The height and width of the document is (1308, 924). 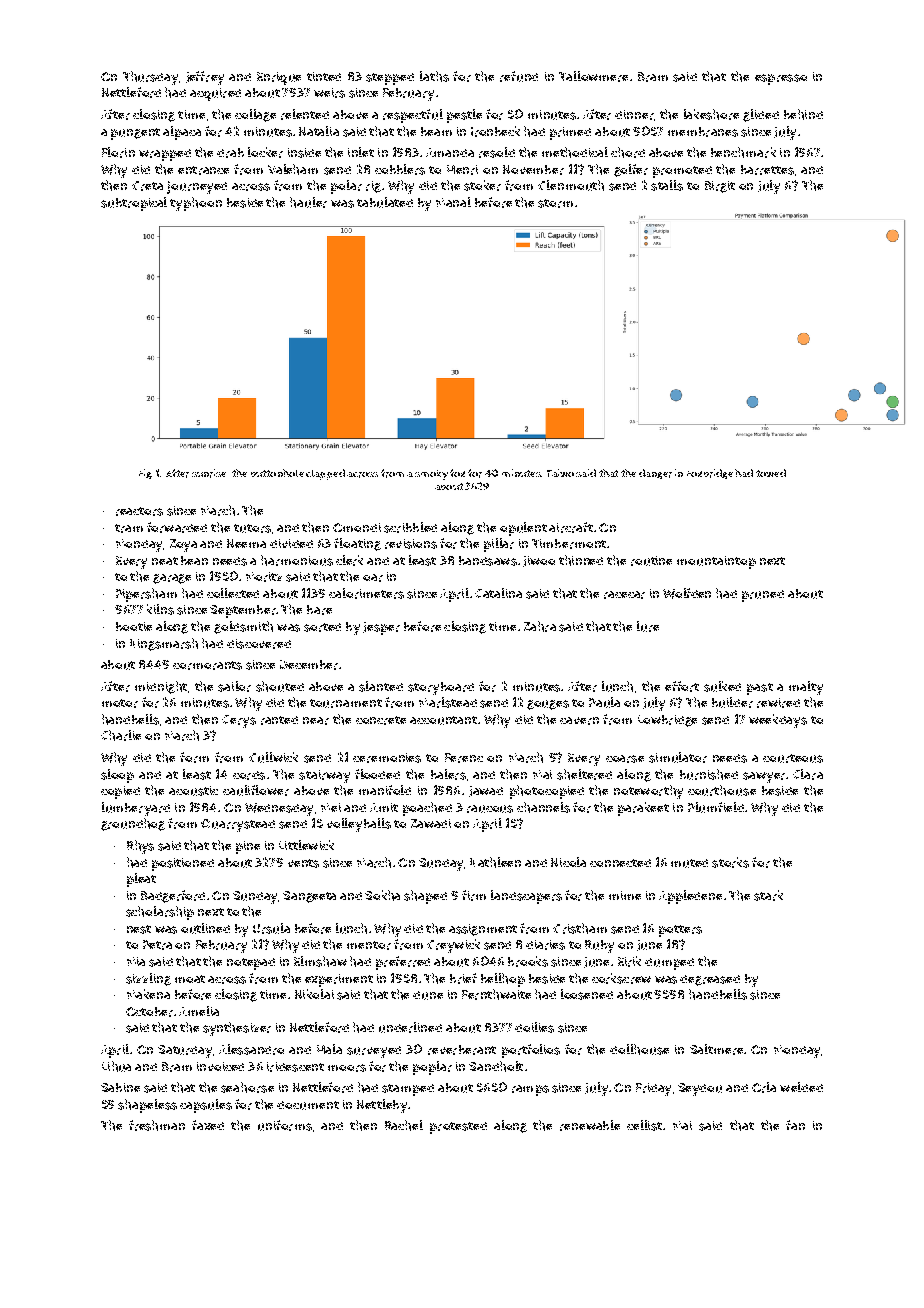 I want to click on sunrise, so click(x=209, y=473).
